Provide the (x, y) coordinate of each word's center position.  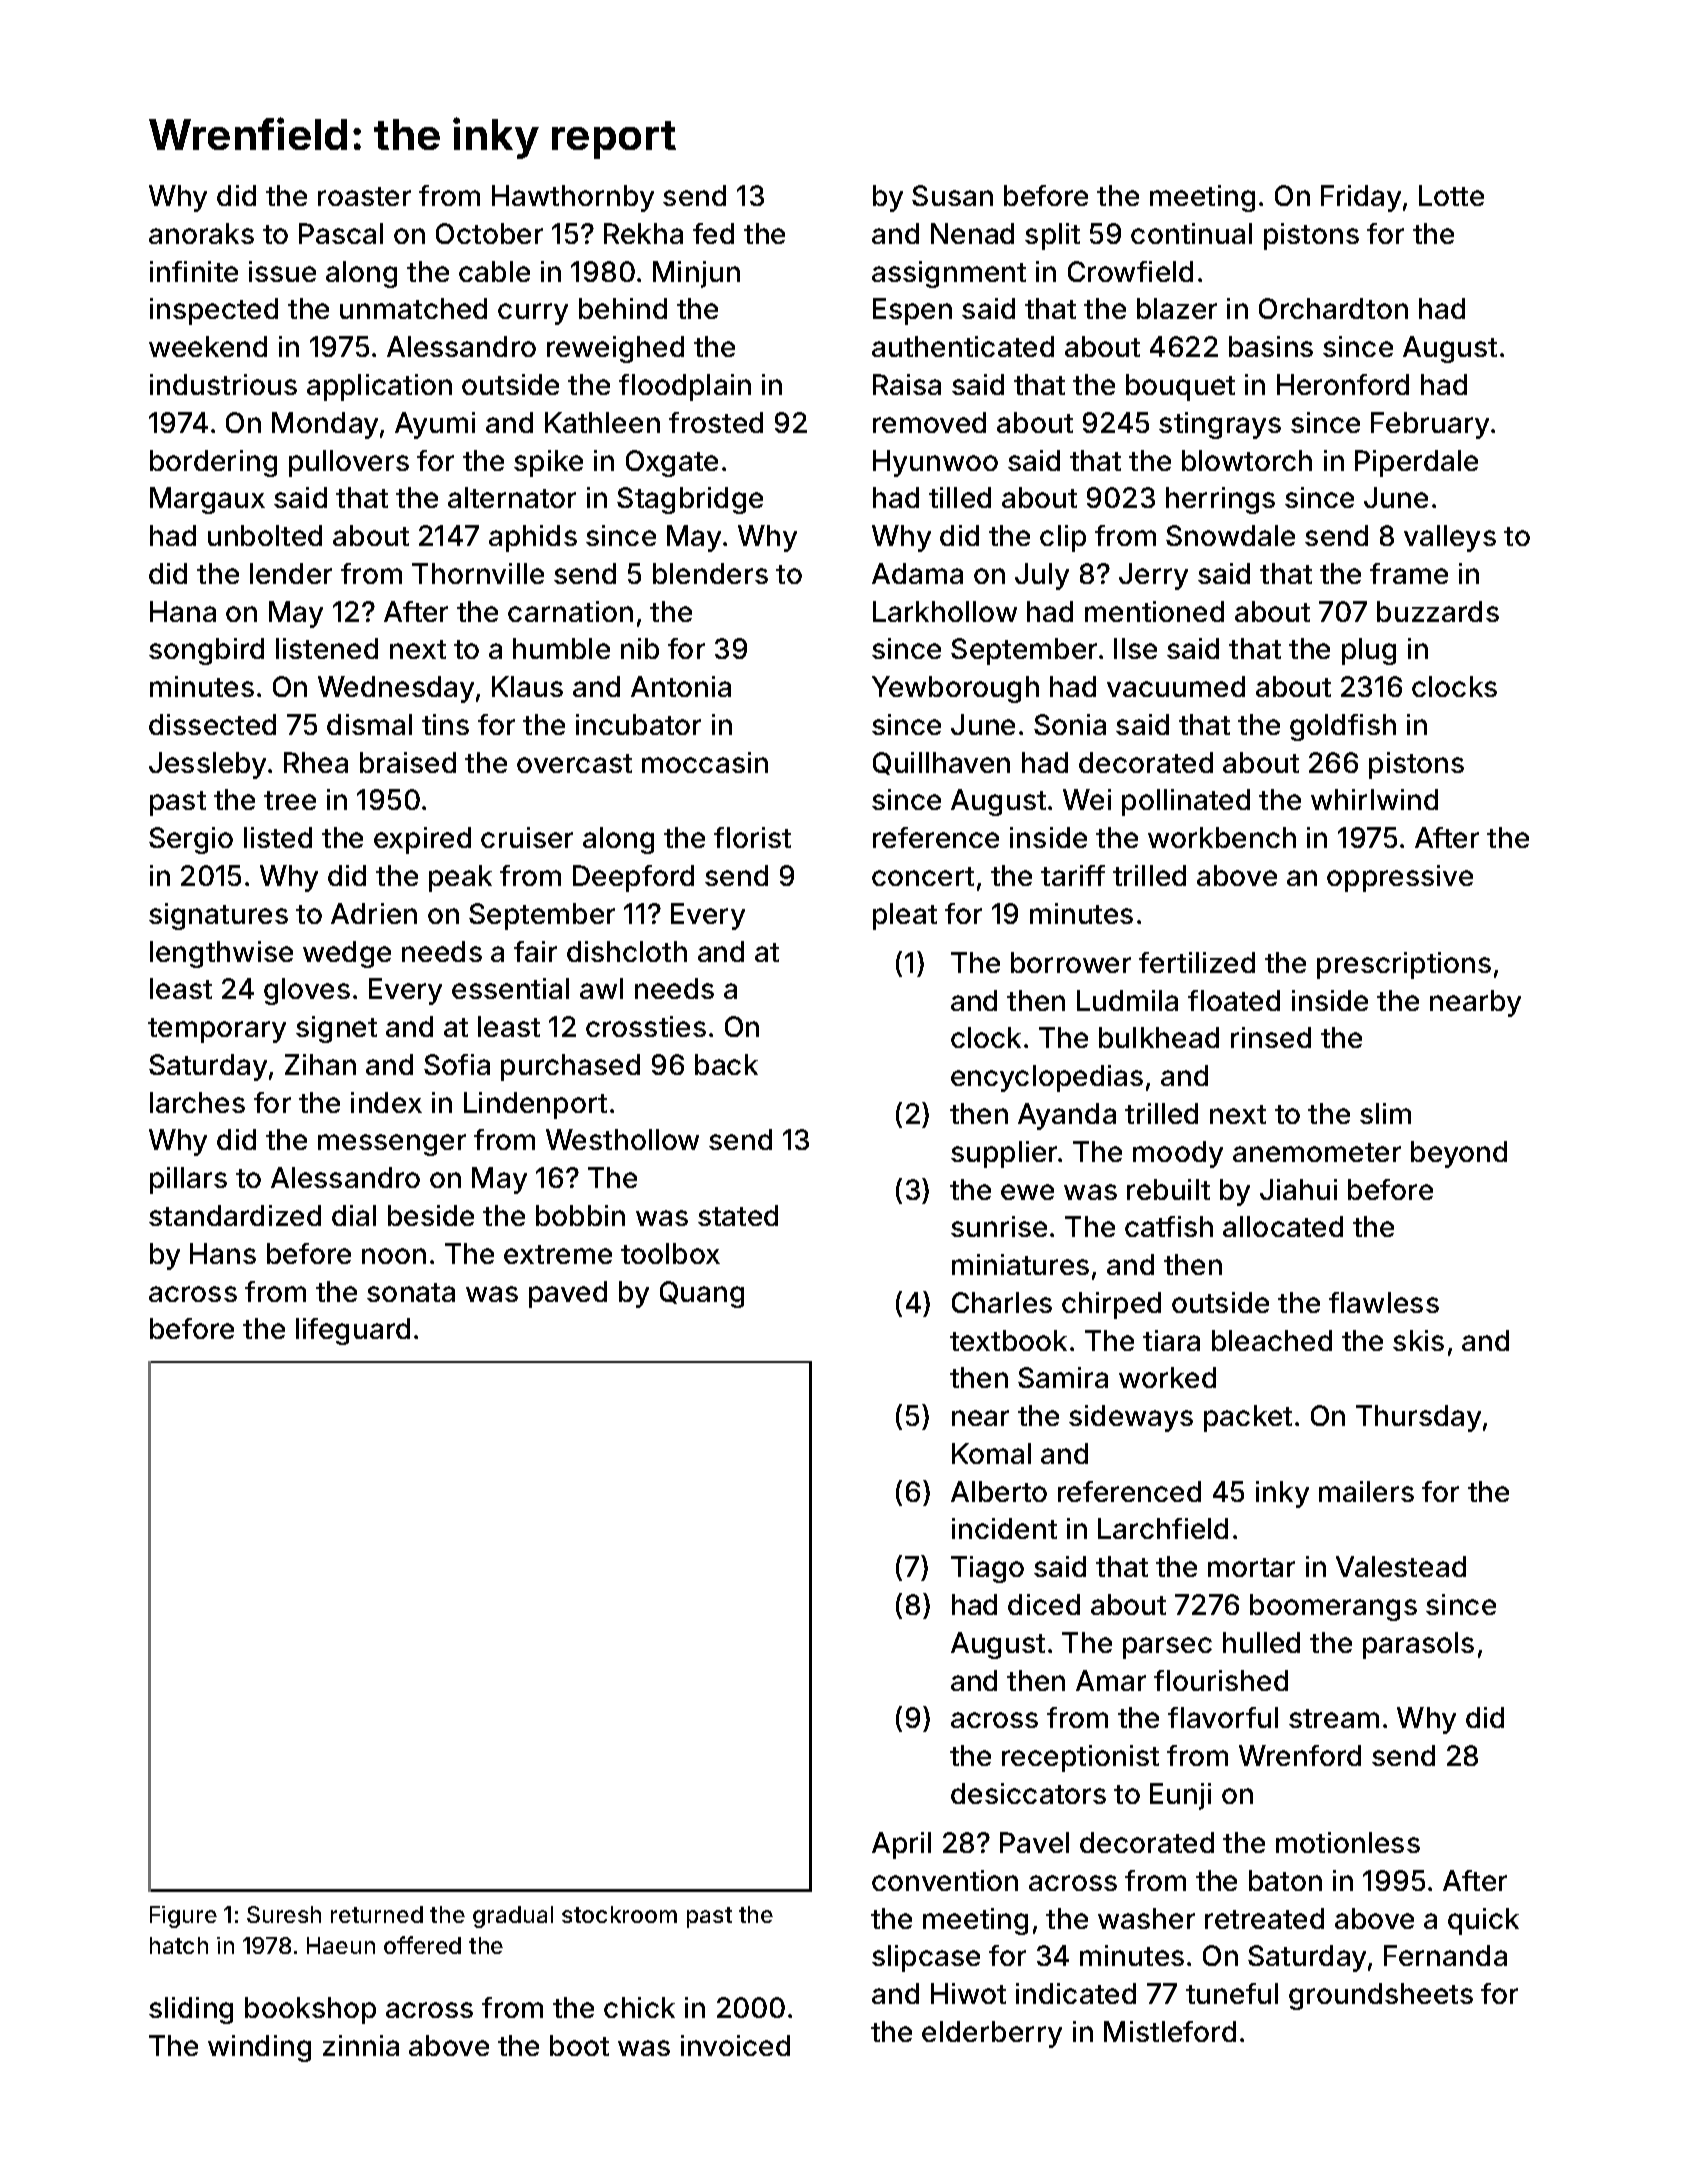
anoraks (201, 233)
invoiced (735, 2045)
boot (579, 2045)
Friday (1361, 198)
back (726, 1064)
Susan (952, 195)
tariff (1073, 875)
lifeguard (353, 1331)
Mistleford (1170, 2031)
